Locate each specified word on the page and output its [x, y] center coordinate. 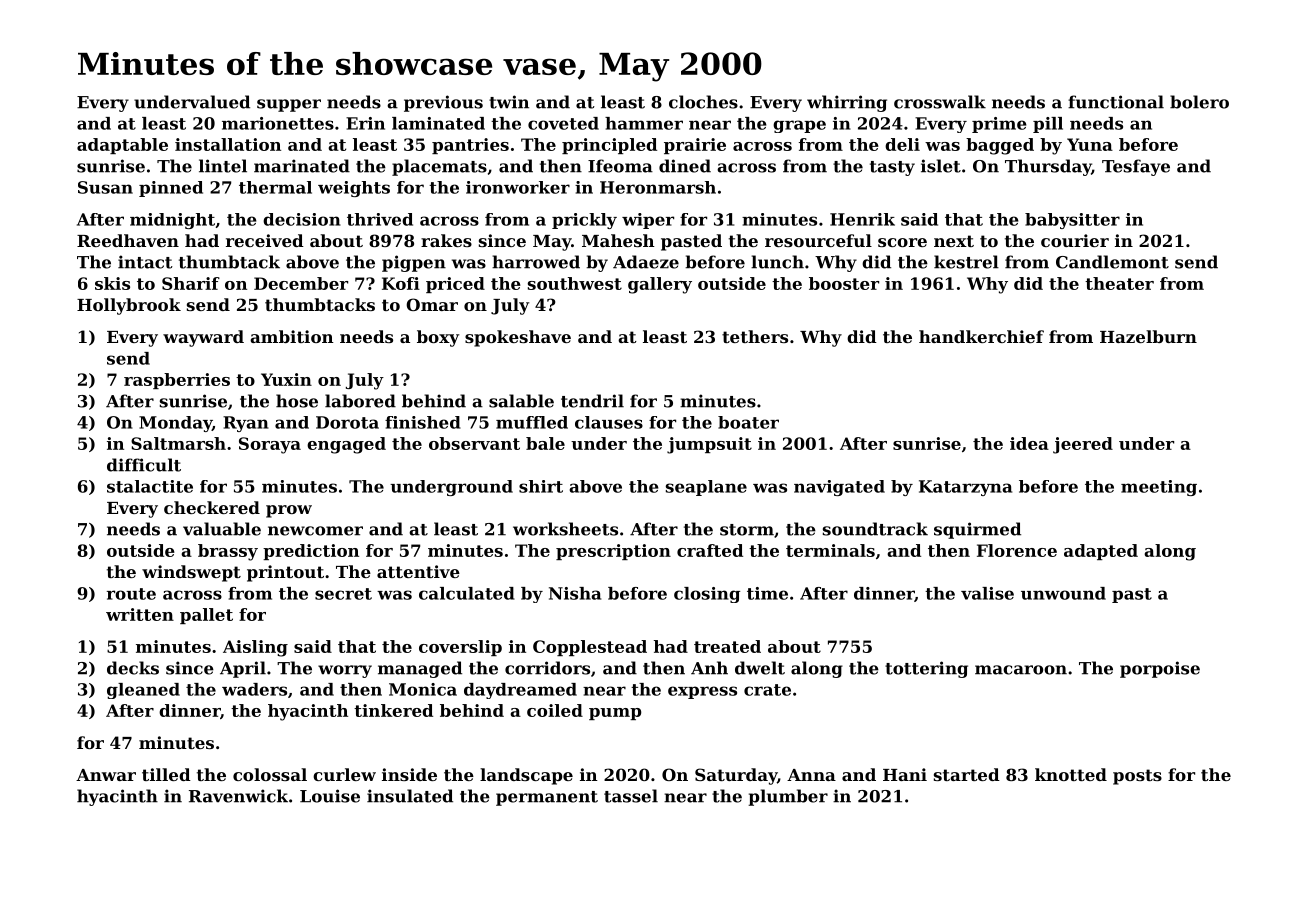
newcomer [315, 531]
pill [1048, 125]
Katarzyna [965, 488]
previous [443, 103]
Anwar [106, 775]
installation [228, 144]
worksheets [565, 529]
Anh [709, 668]
